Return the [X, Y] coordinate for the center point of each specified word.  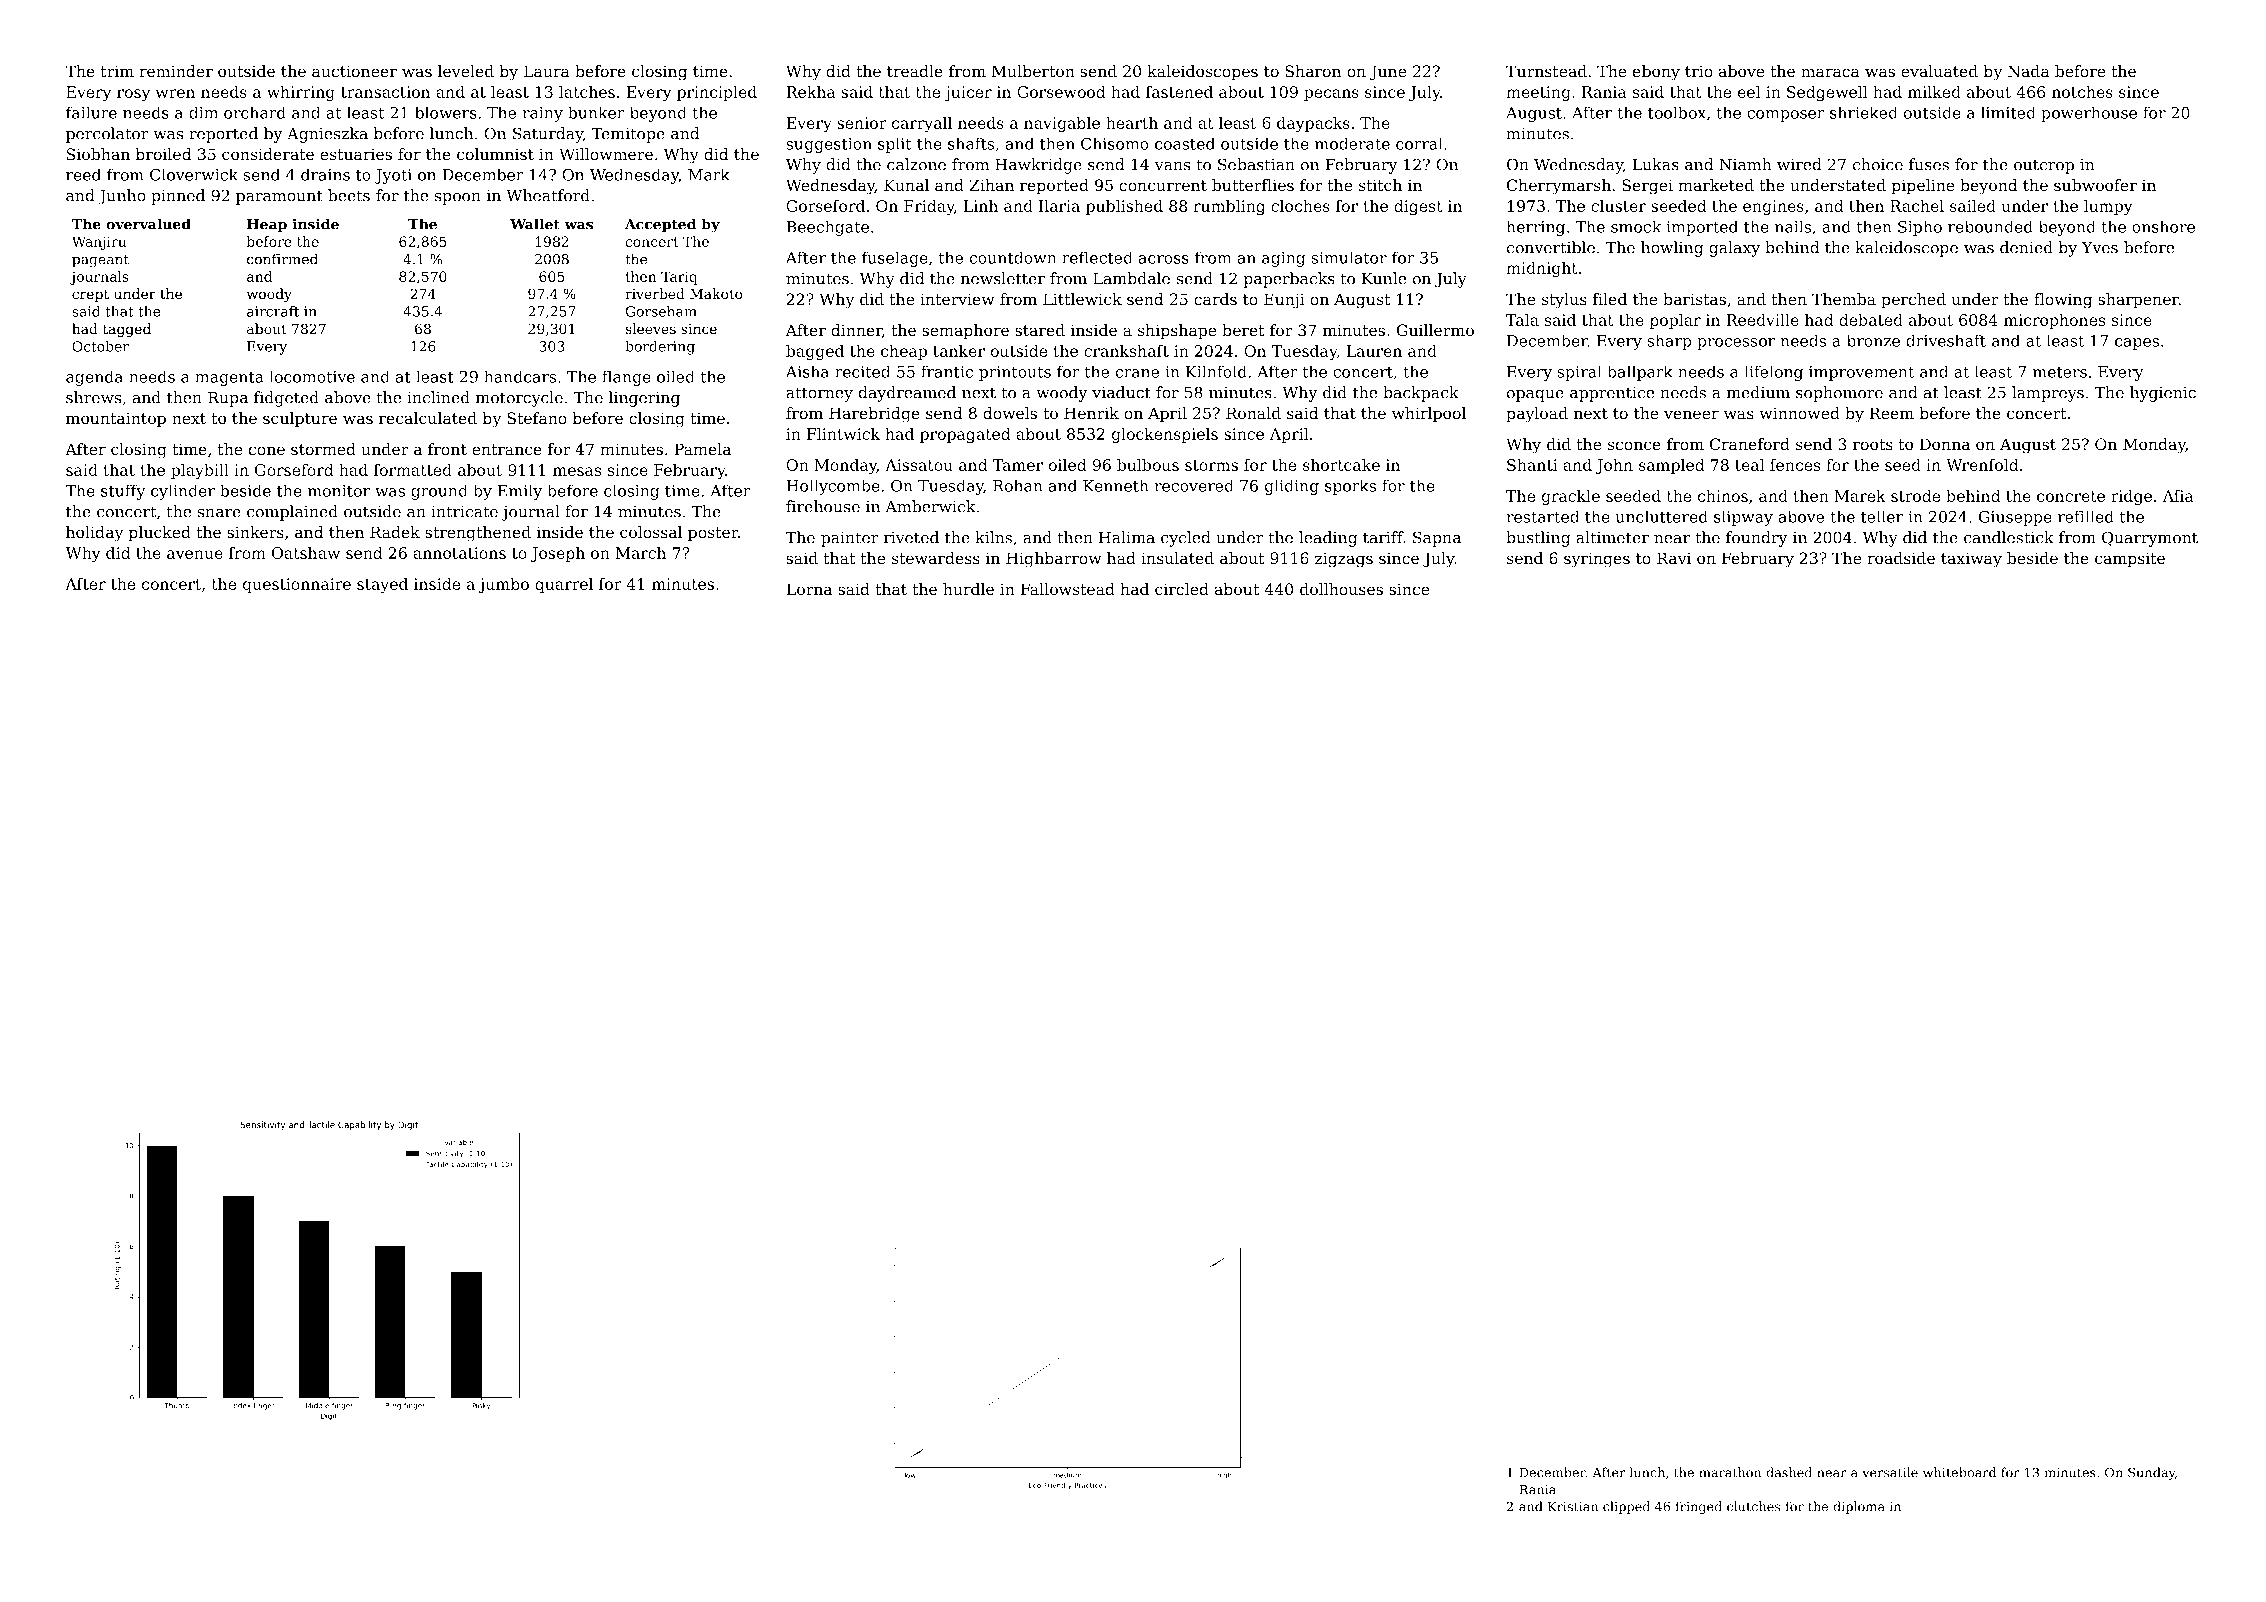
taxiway [1971, 560]
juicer [968, 93]
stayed [382, 585]
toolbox [1677, 112]
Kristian [1573, 1507]
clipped [1626, 1507]
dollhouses [1341, 589]
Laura [547, 71]
